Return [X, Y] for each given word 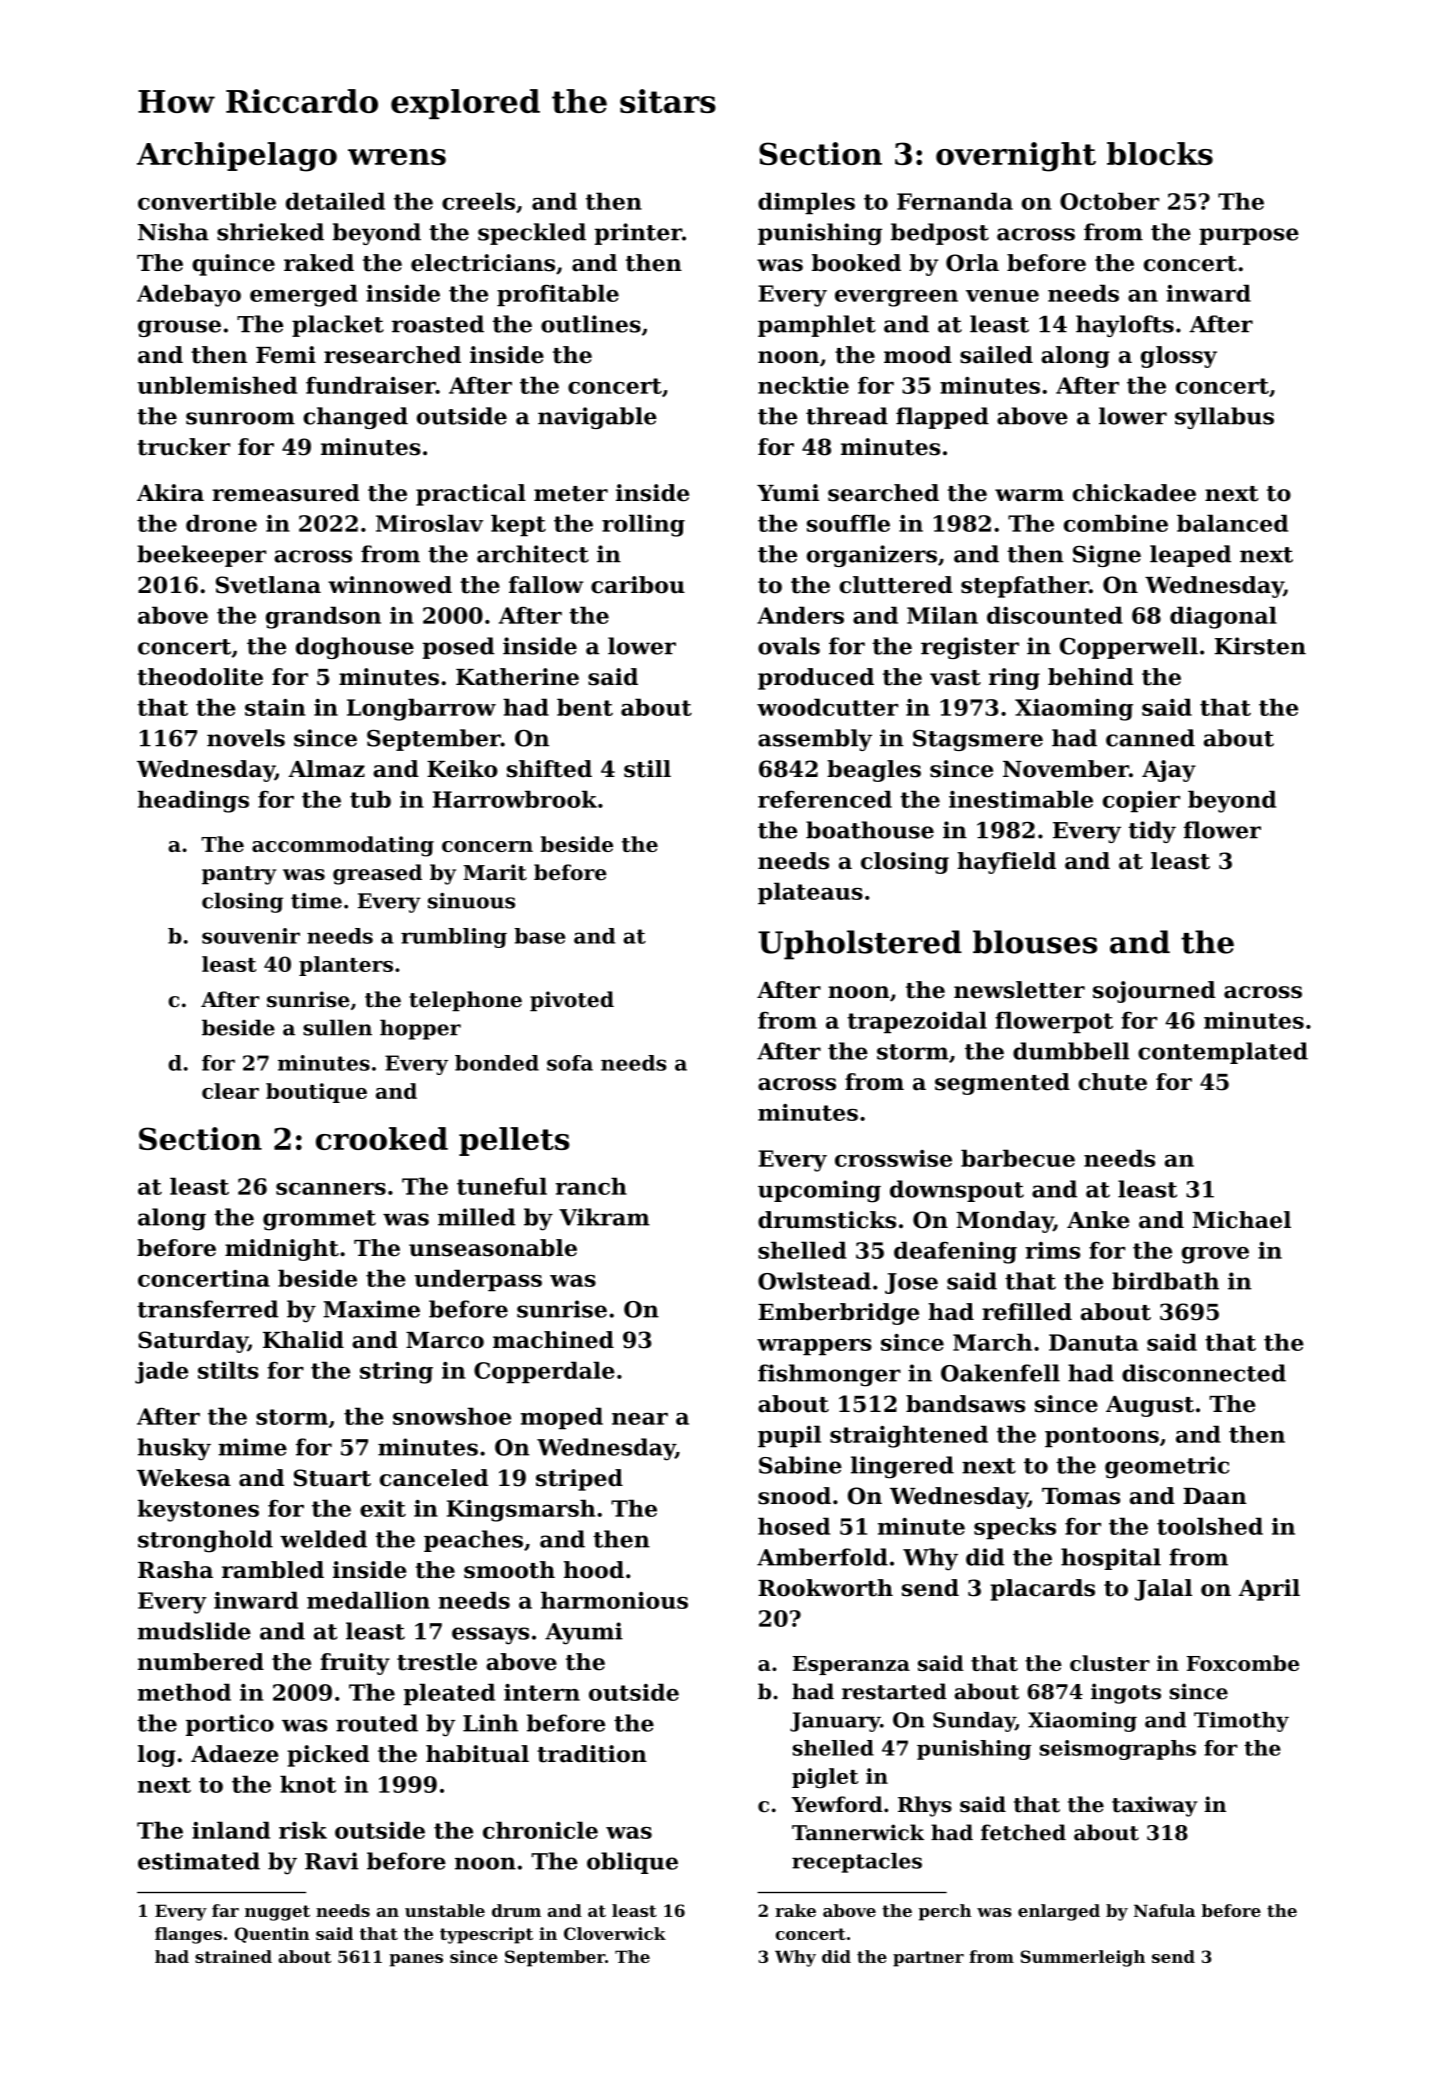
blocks [1160, 153]
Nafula [1164, 1910]
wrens [397, 157]
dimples [806, 203]
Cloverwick [615, 1933]
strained [233, 1956]
